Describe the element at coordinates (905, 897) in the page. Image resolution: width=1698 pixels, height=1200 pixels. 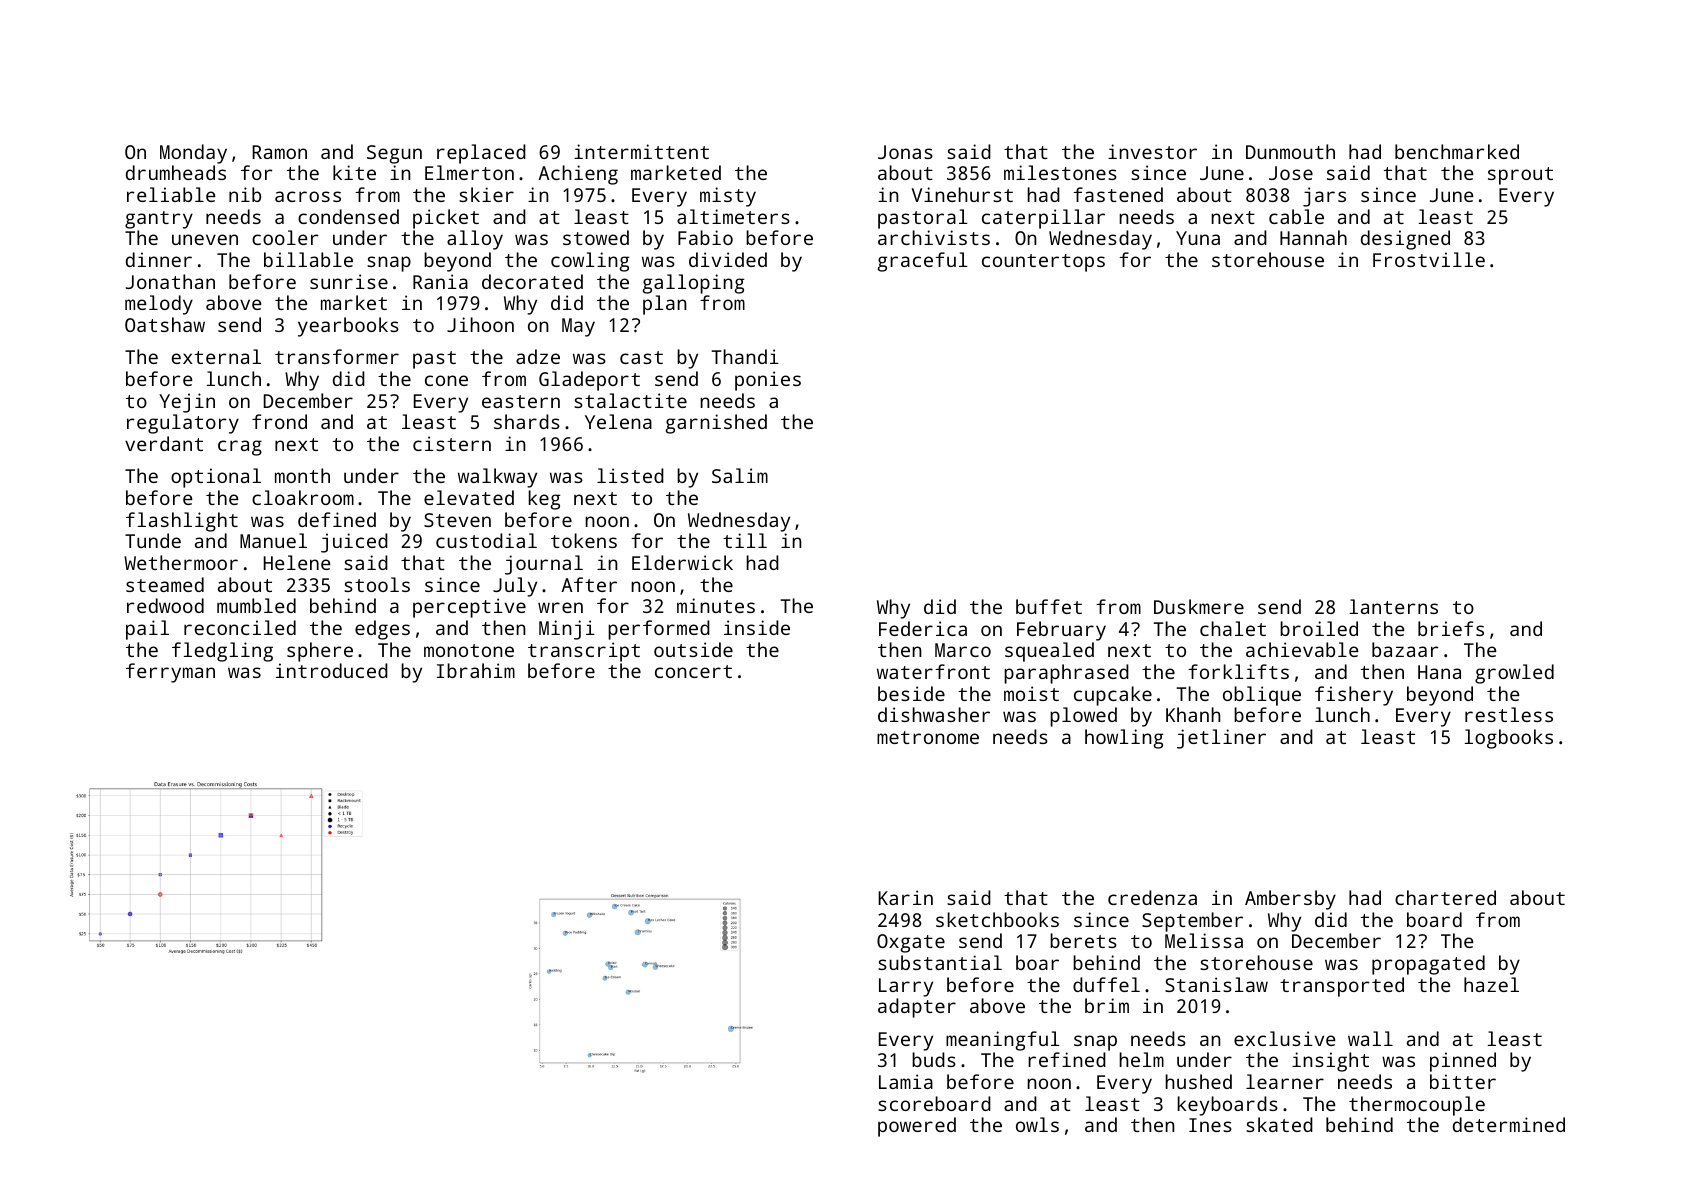
I see `Karin` at that location.
